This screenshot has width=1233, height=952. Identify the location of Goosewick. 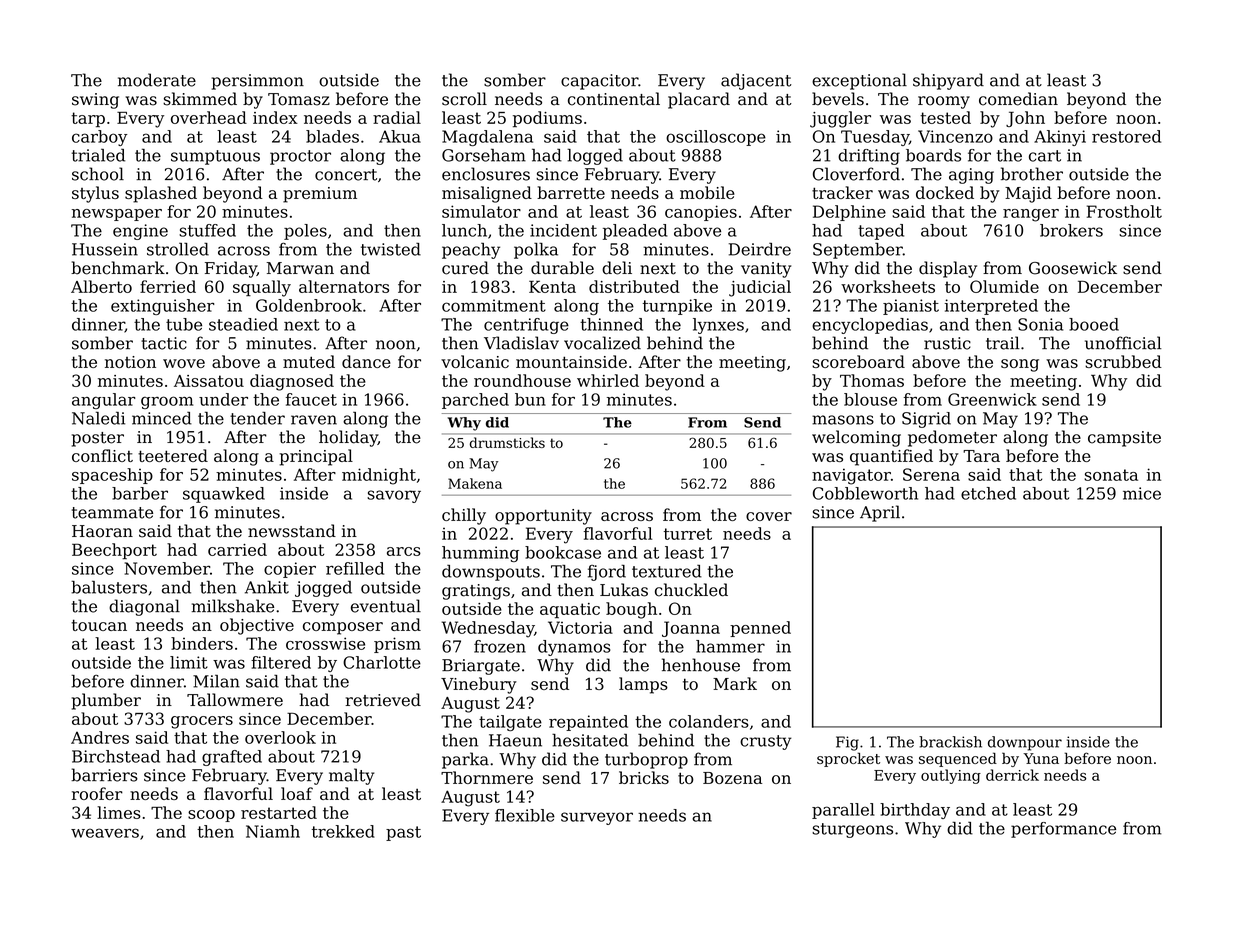
(1073, 268).
